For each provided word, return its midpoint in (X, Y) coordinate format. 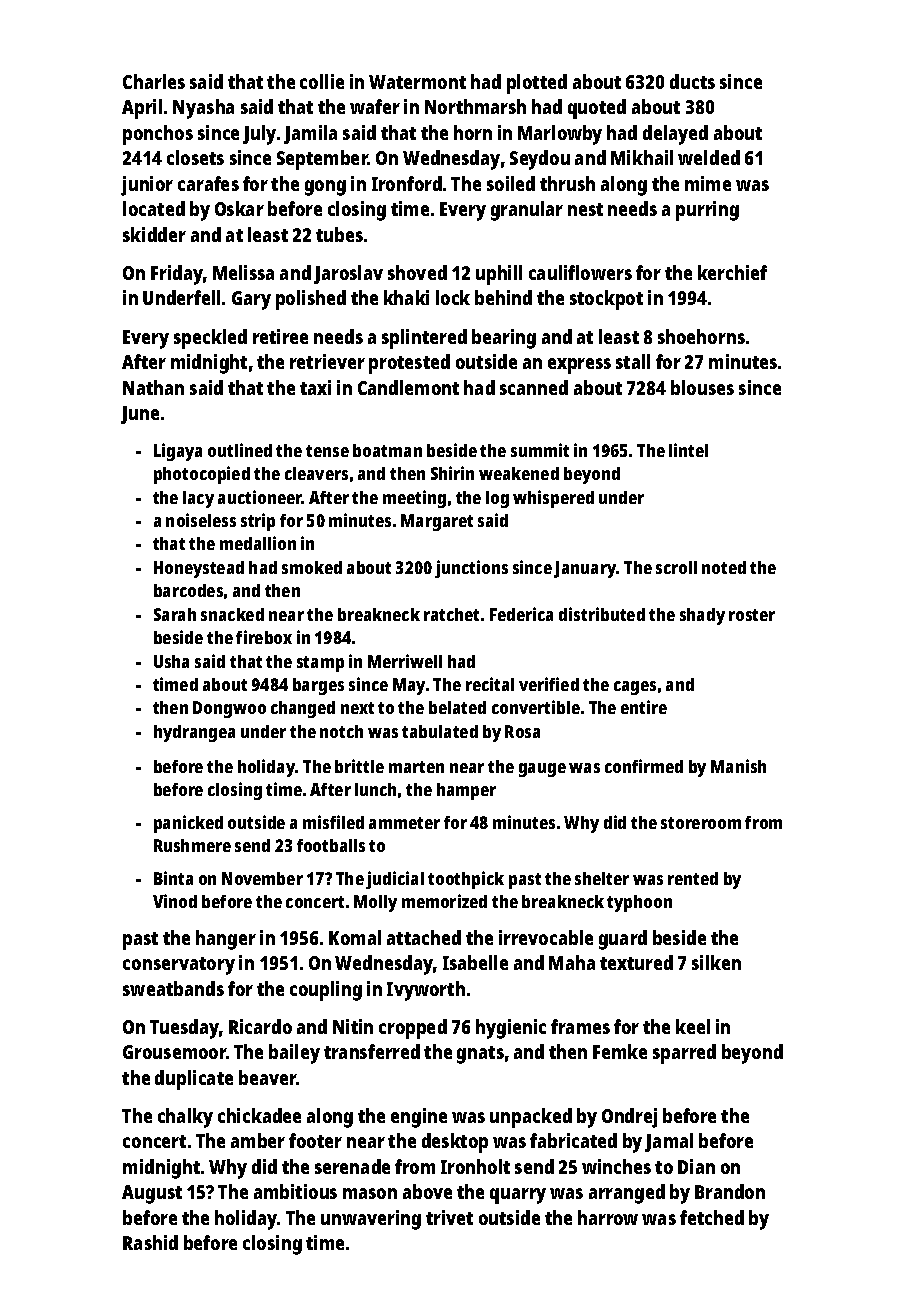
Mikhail (642, 157)
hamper (466, 791)
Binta (173, 878)
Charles (154, 81)
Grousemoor (175, 1052)
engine (419, 1118)
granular (527, 211)
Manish (738, 766)
